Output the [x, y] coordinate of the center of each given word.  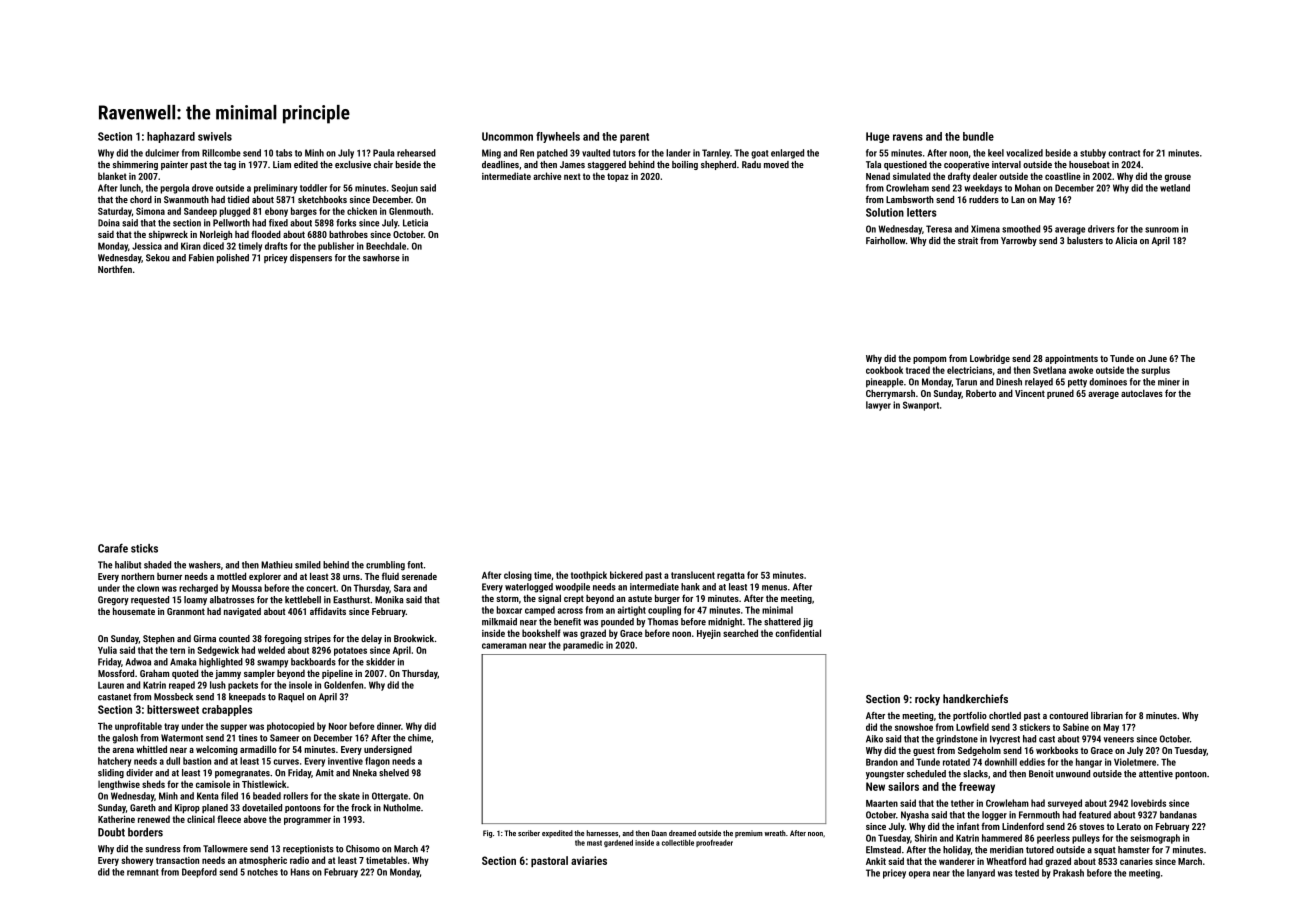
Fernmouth [1039, 815]
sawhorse [381, 258]
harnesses [602, 833]
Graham [154, 673]
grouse [1178, 178]
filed [229, 796]
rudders [984, 199]
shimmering [135, 165]
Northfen [115, 269]
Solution [885, 212]
